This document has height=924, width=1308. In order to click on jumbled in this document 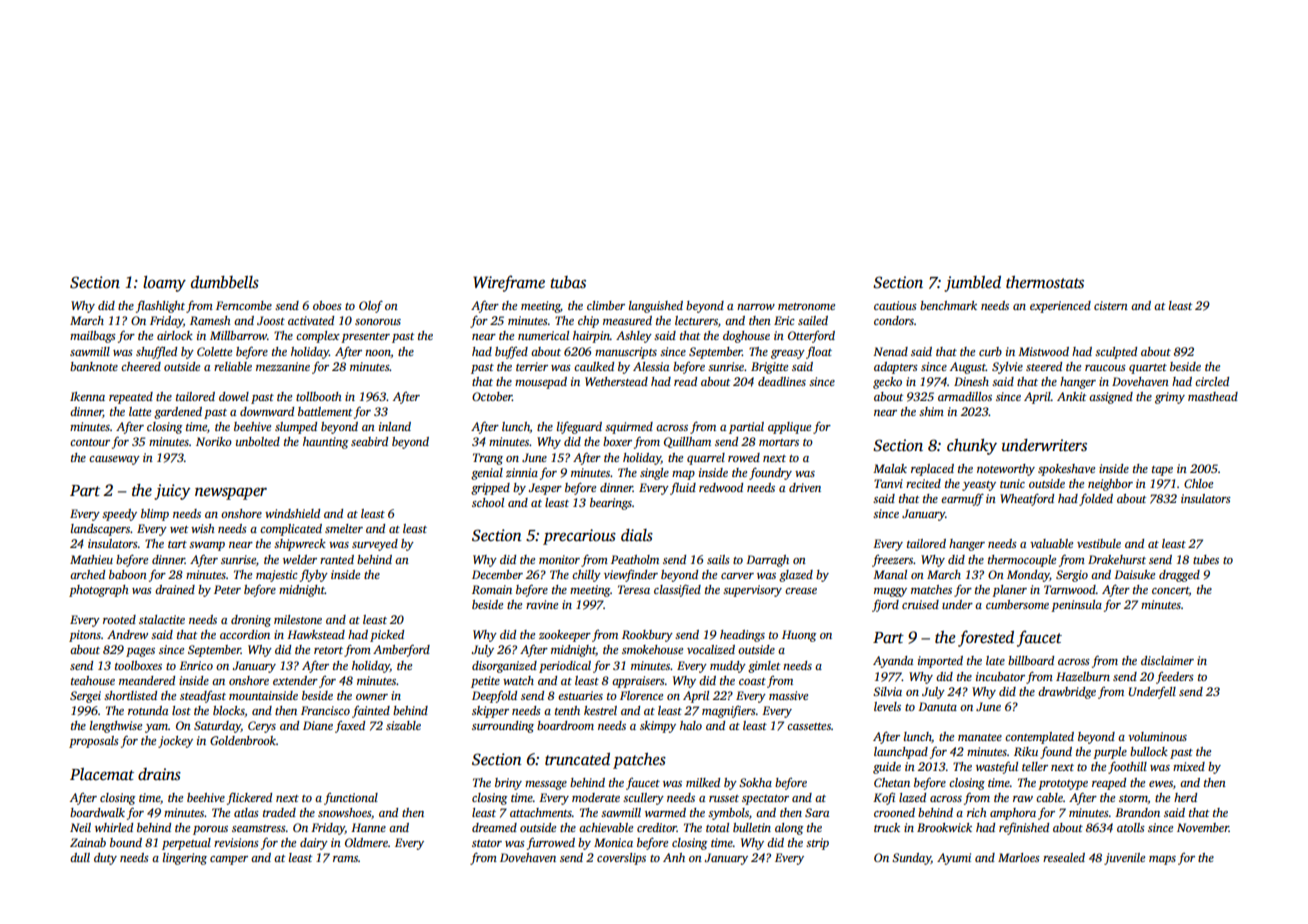, I will do `click(972, 284)`.
